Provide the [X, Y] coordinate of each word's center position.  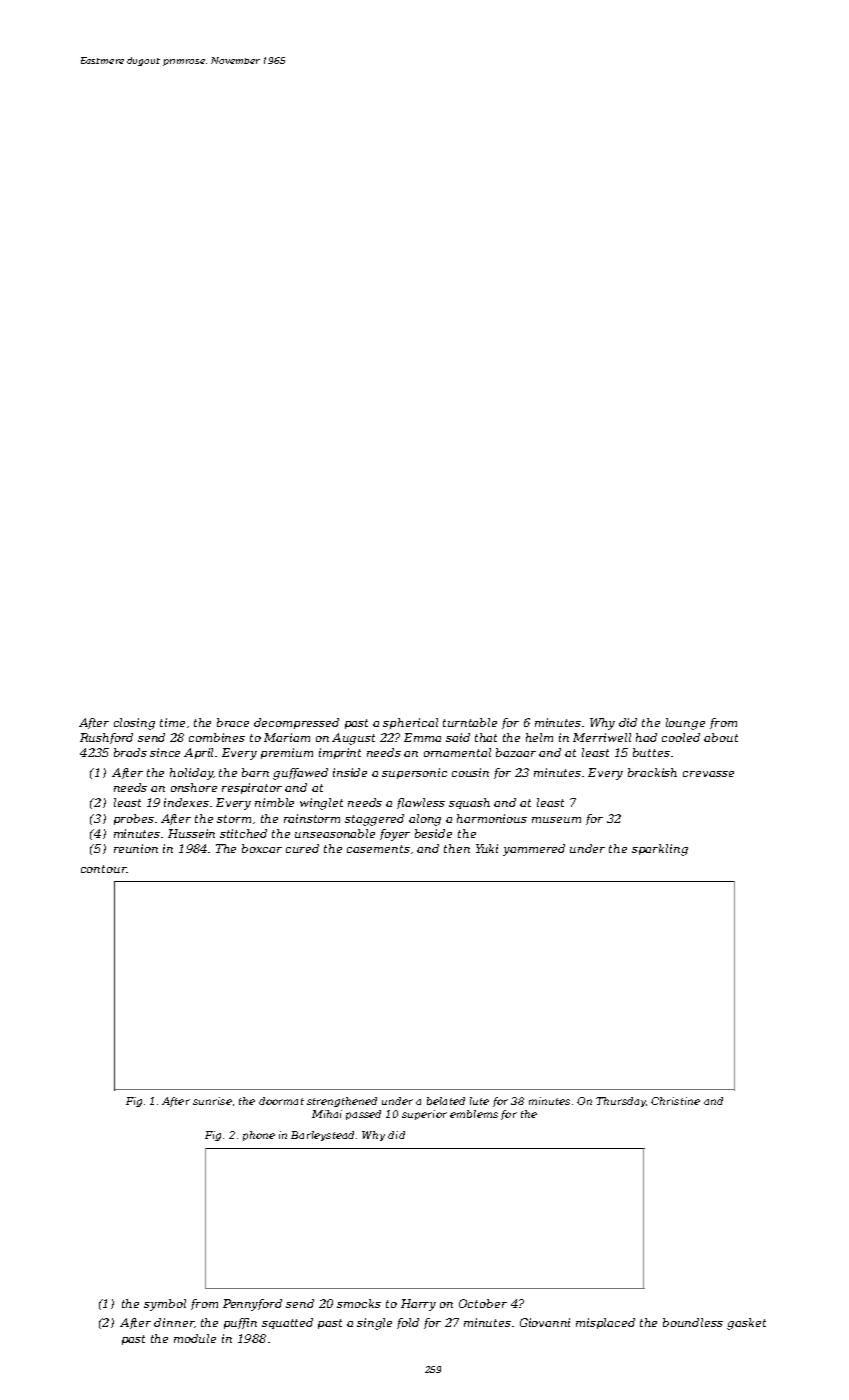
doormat [281, 1101]
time [172, 722]
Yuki [487, 848]
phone [259, 1136]
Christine [675, 1101]
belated [446, 1101]
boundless [693, 1322]
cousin [470, 772]
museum [556, 820]
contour [104, 869]
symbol [165, 1305]
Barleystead [322, 1136]
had [646, 737]
